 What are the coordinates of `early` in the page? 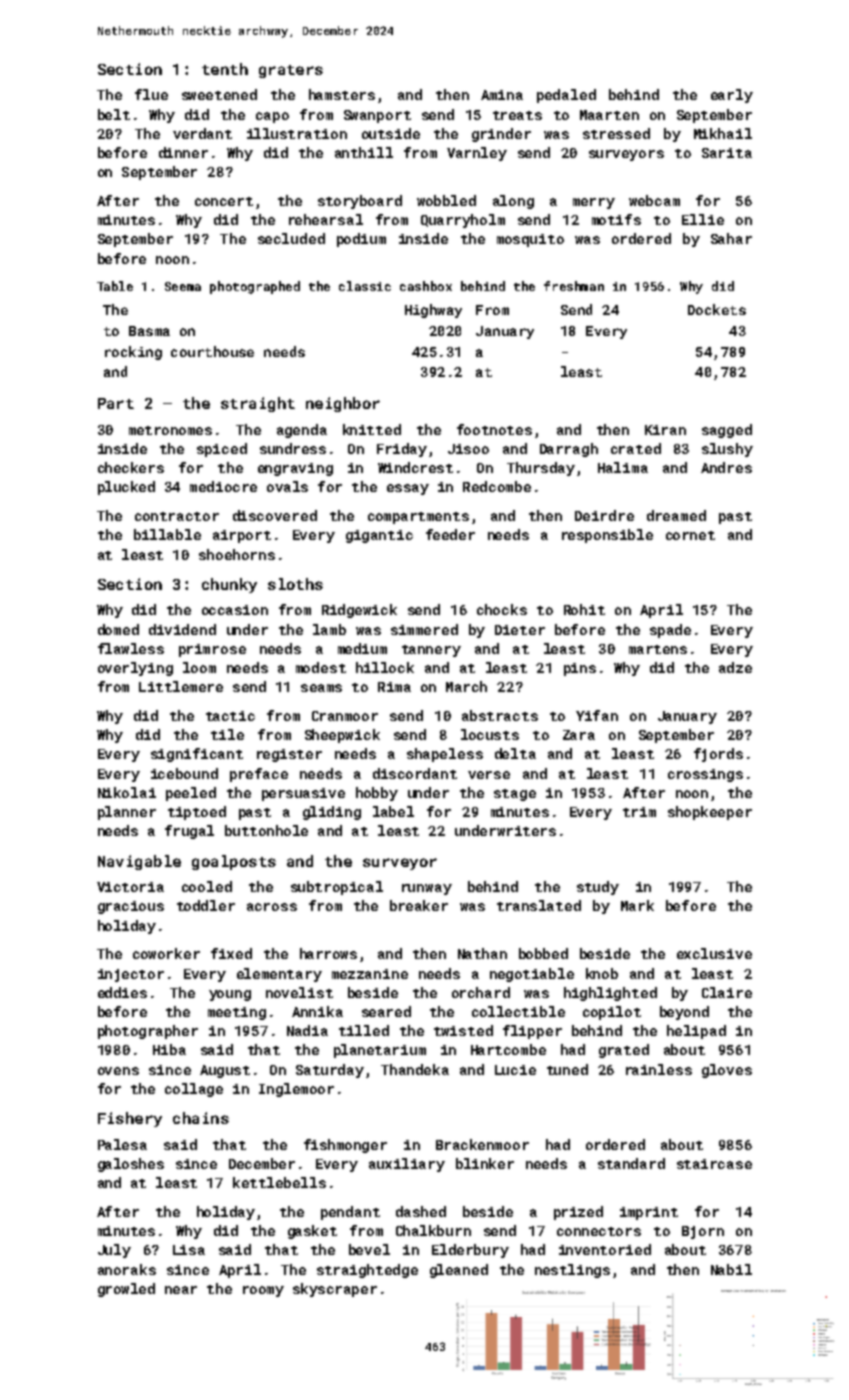 It's located at (732, 96).
